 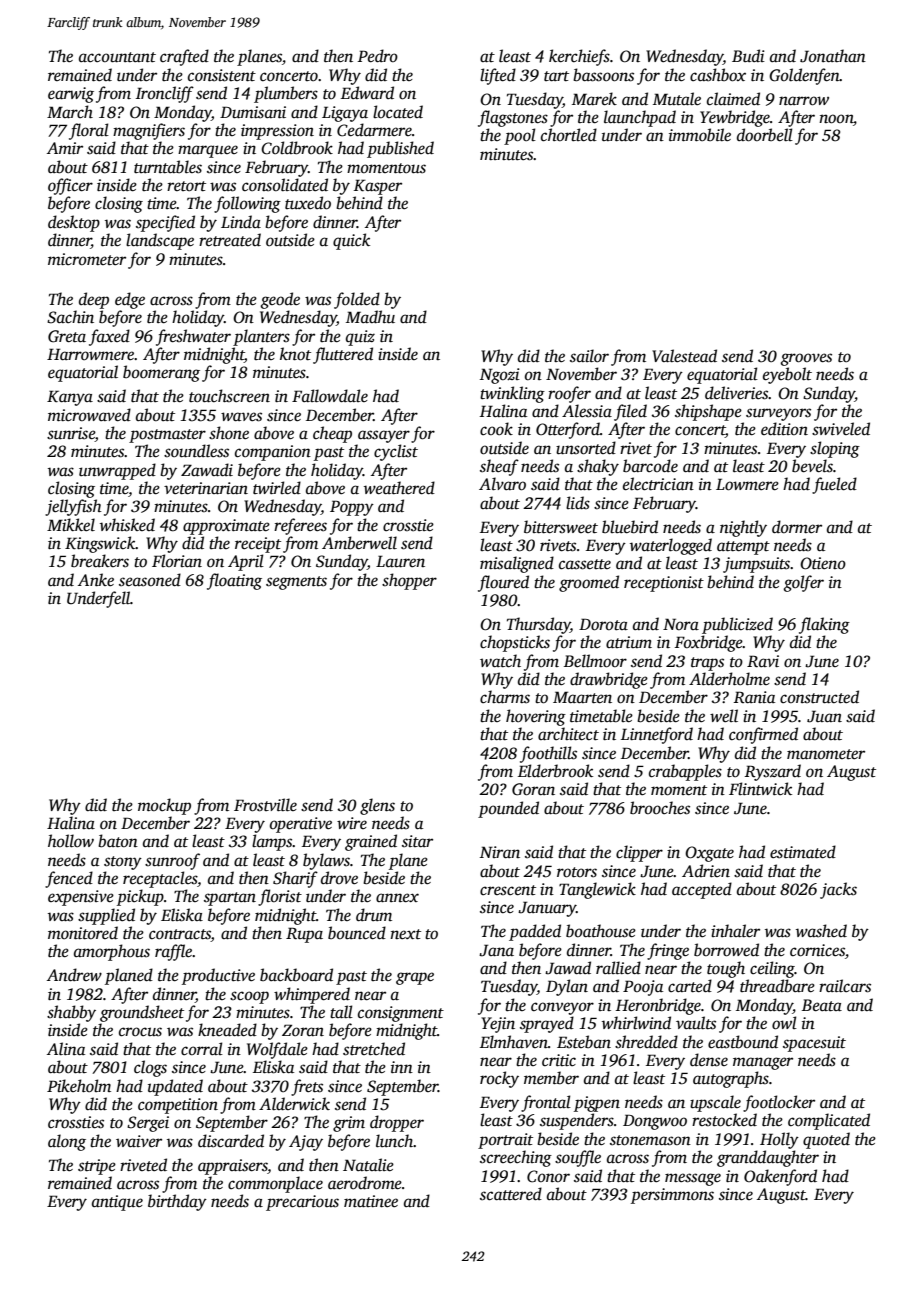 What do you see at coordinates (500, 376) in the screenshot?
I see `Ngozi` at bounding box center [500, 376].
